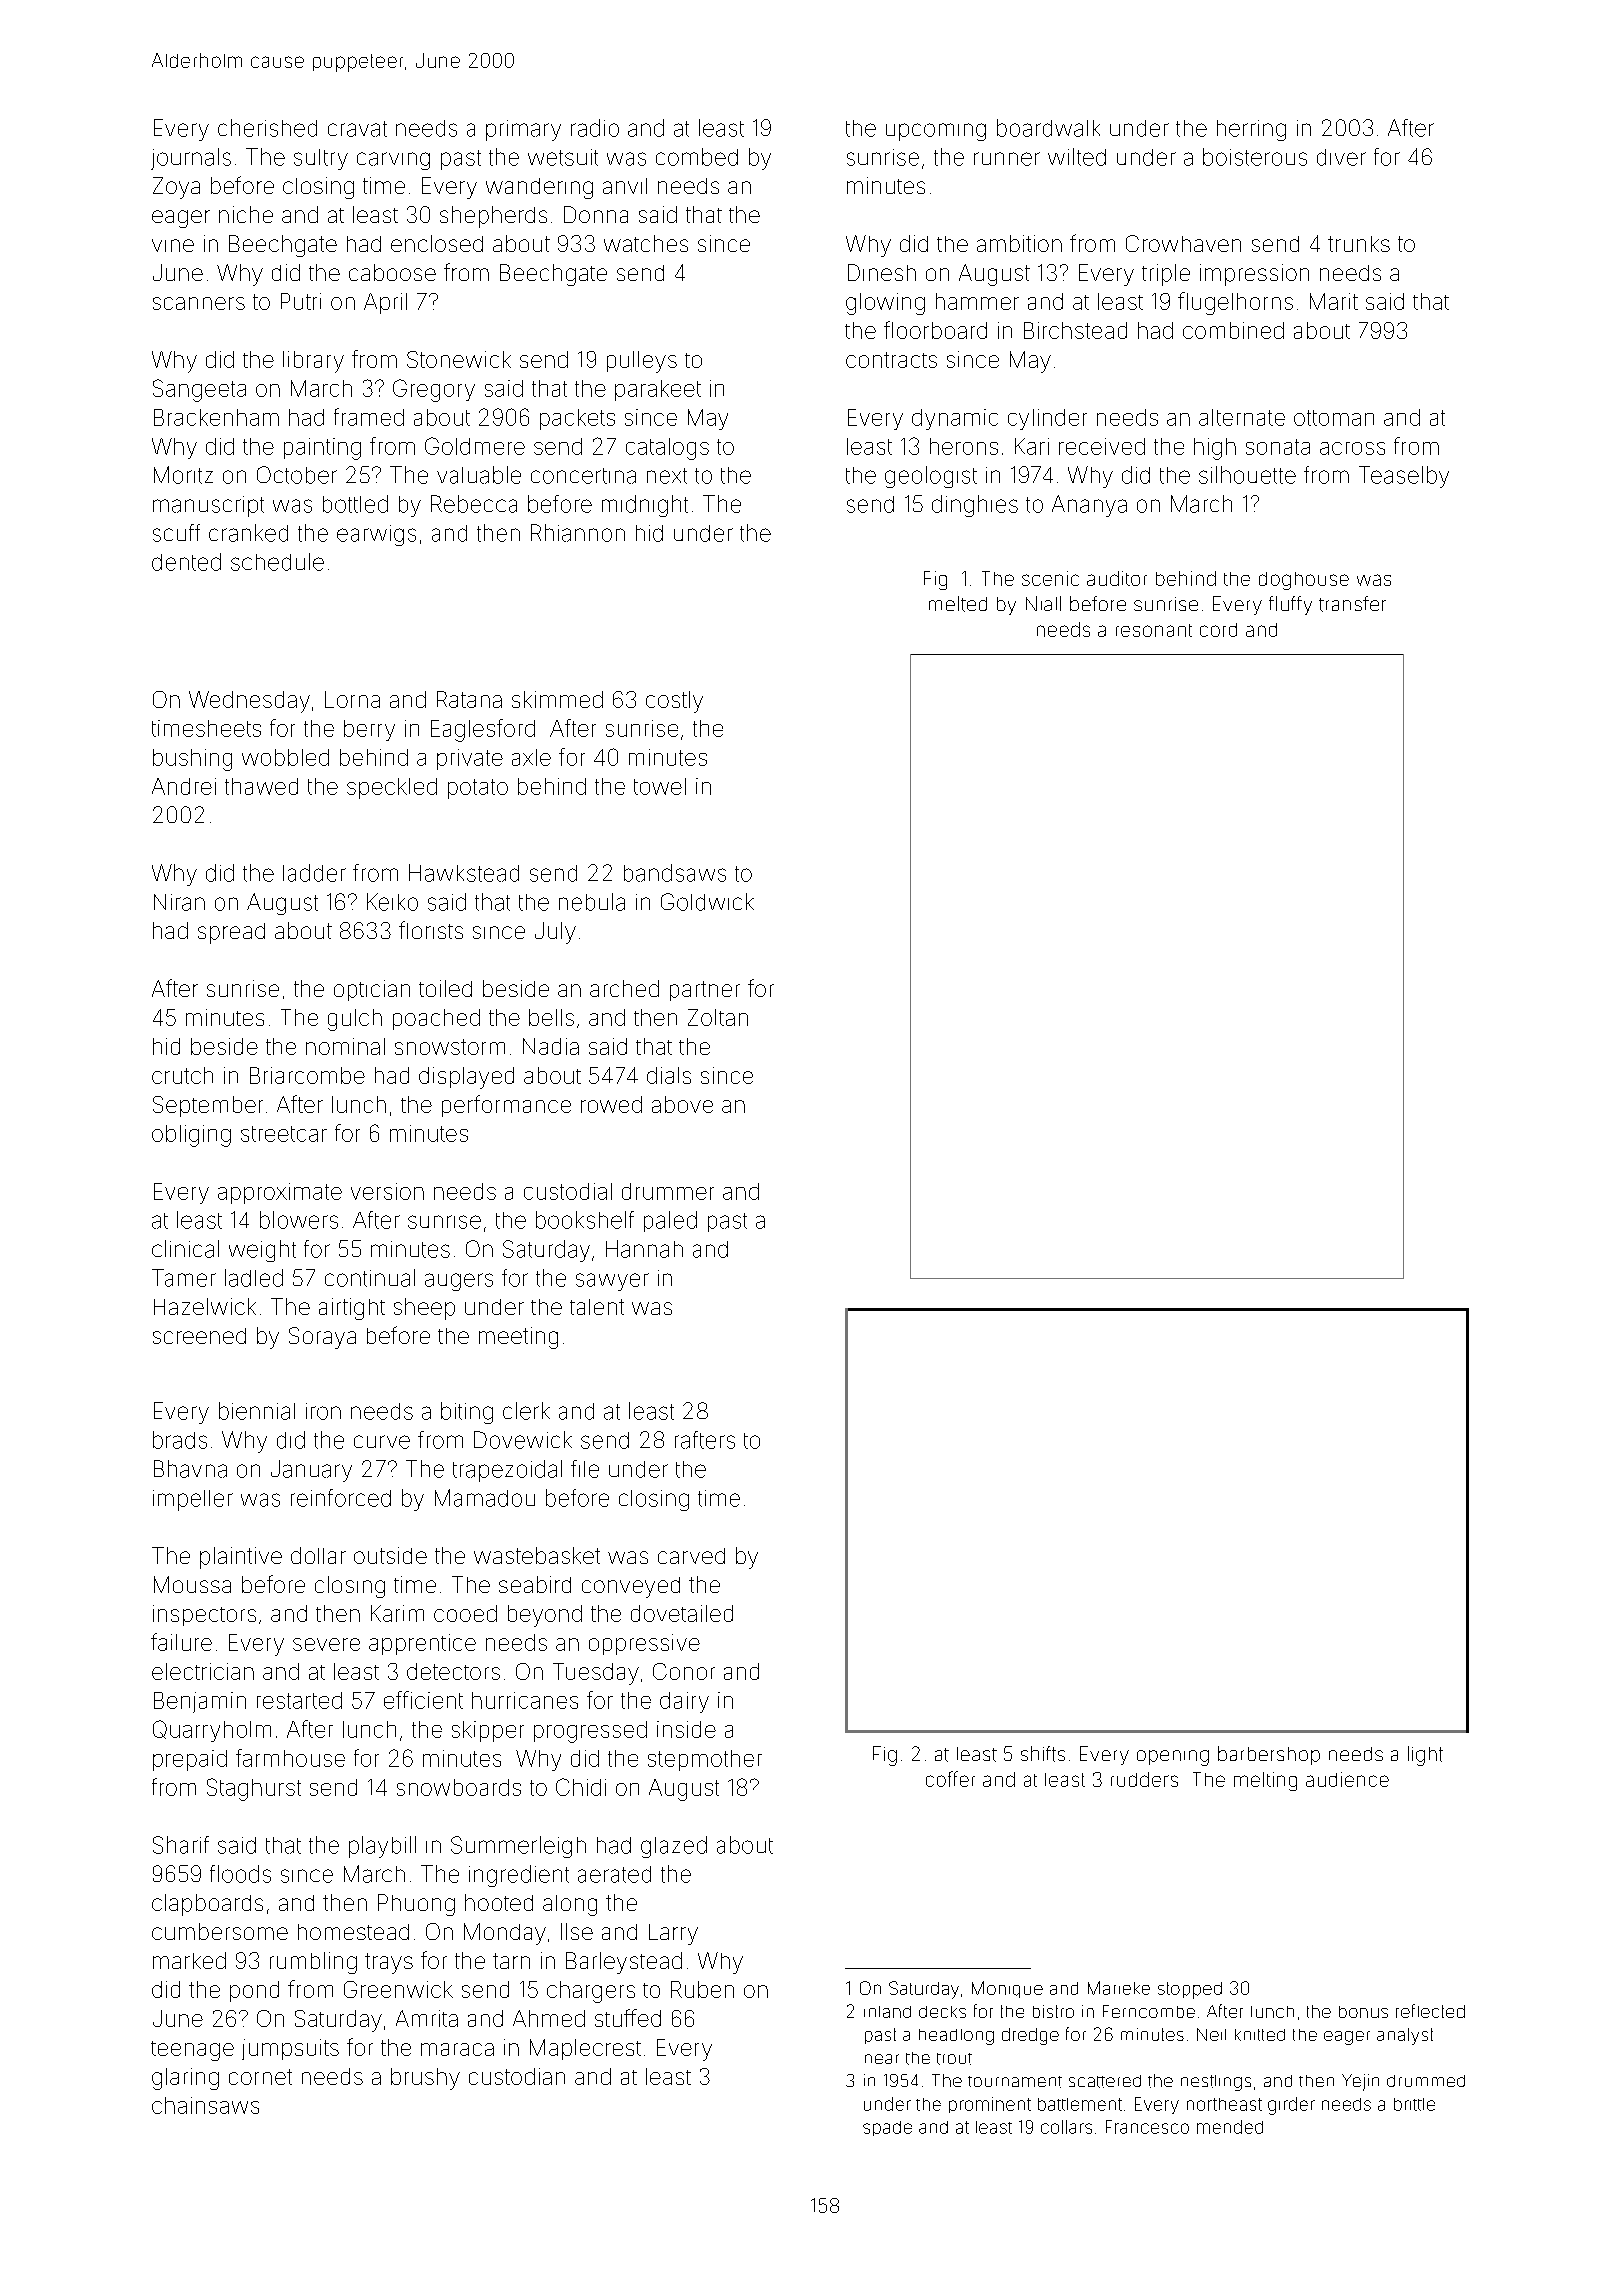 The image size is (1620, 2292). I want to click on biting, so click(467, 1413).
